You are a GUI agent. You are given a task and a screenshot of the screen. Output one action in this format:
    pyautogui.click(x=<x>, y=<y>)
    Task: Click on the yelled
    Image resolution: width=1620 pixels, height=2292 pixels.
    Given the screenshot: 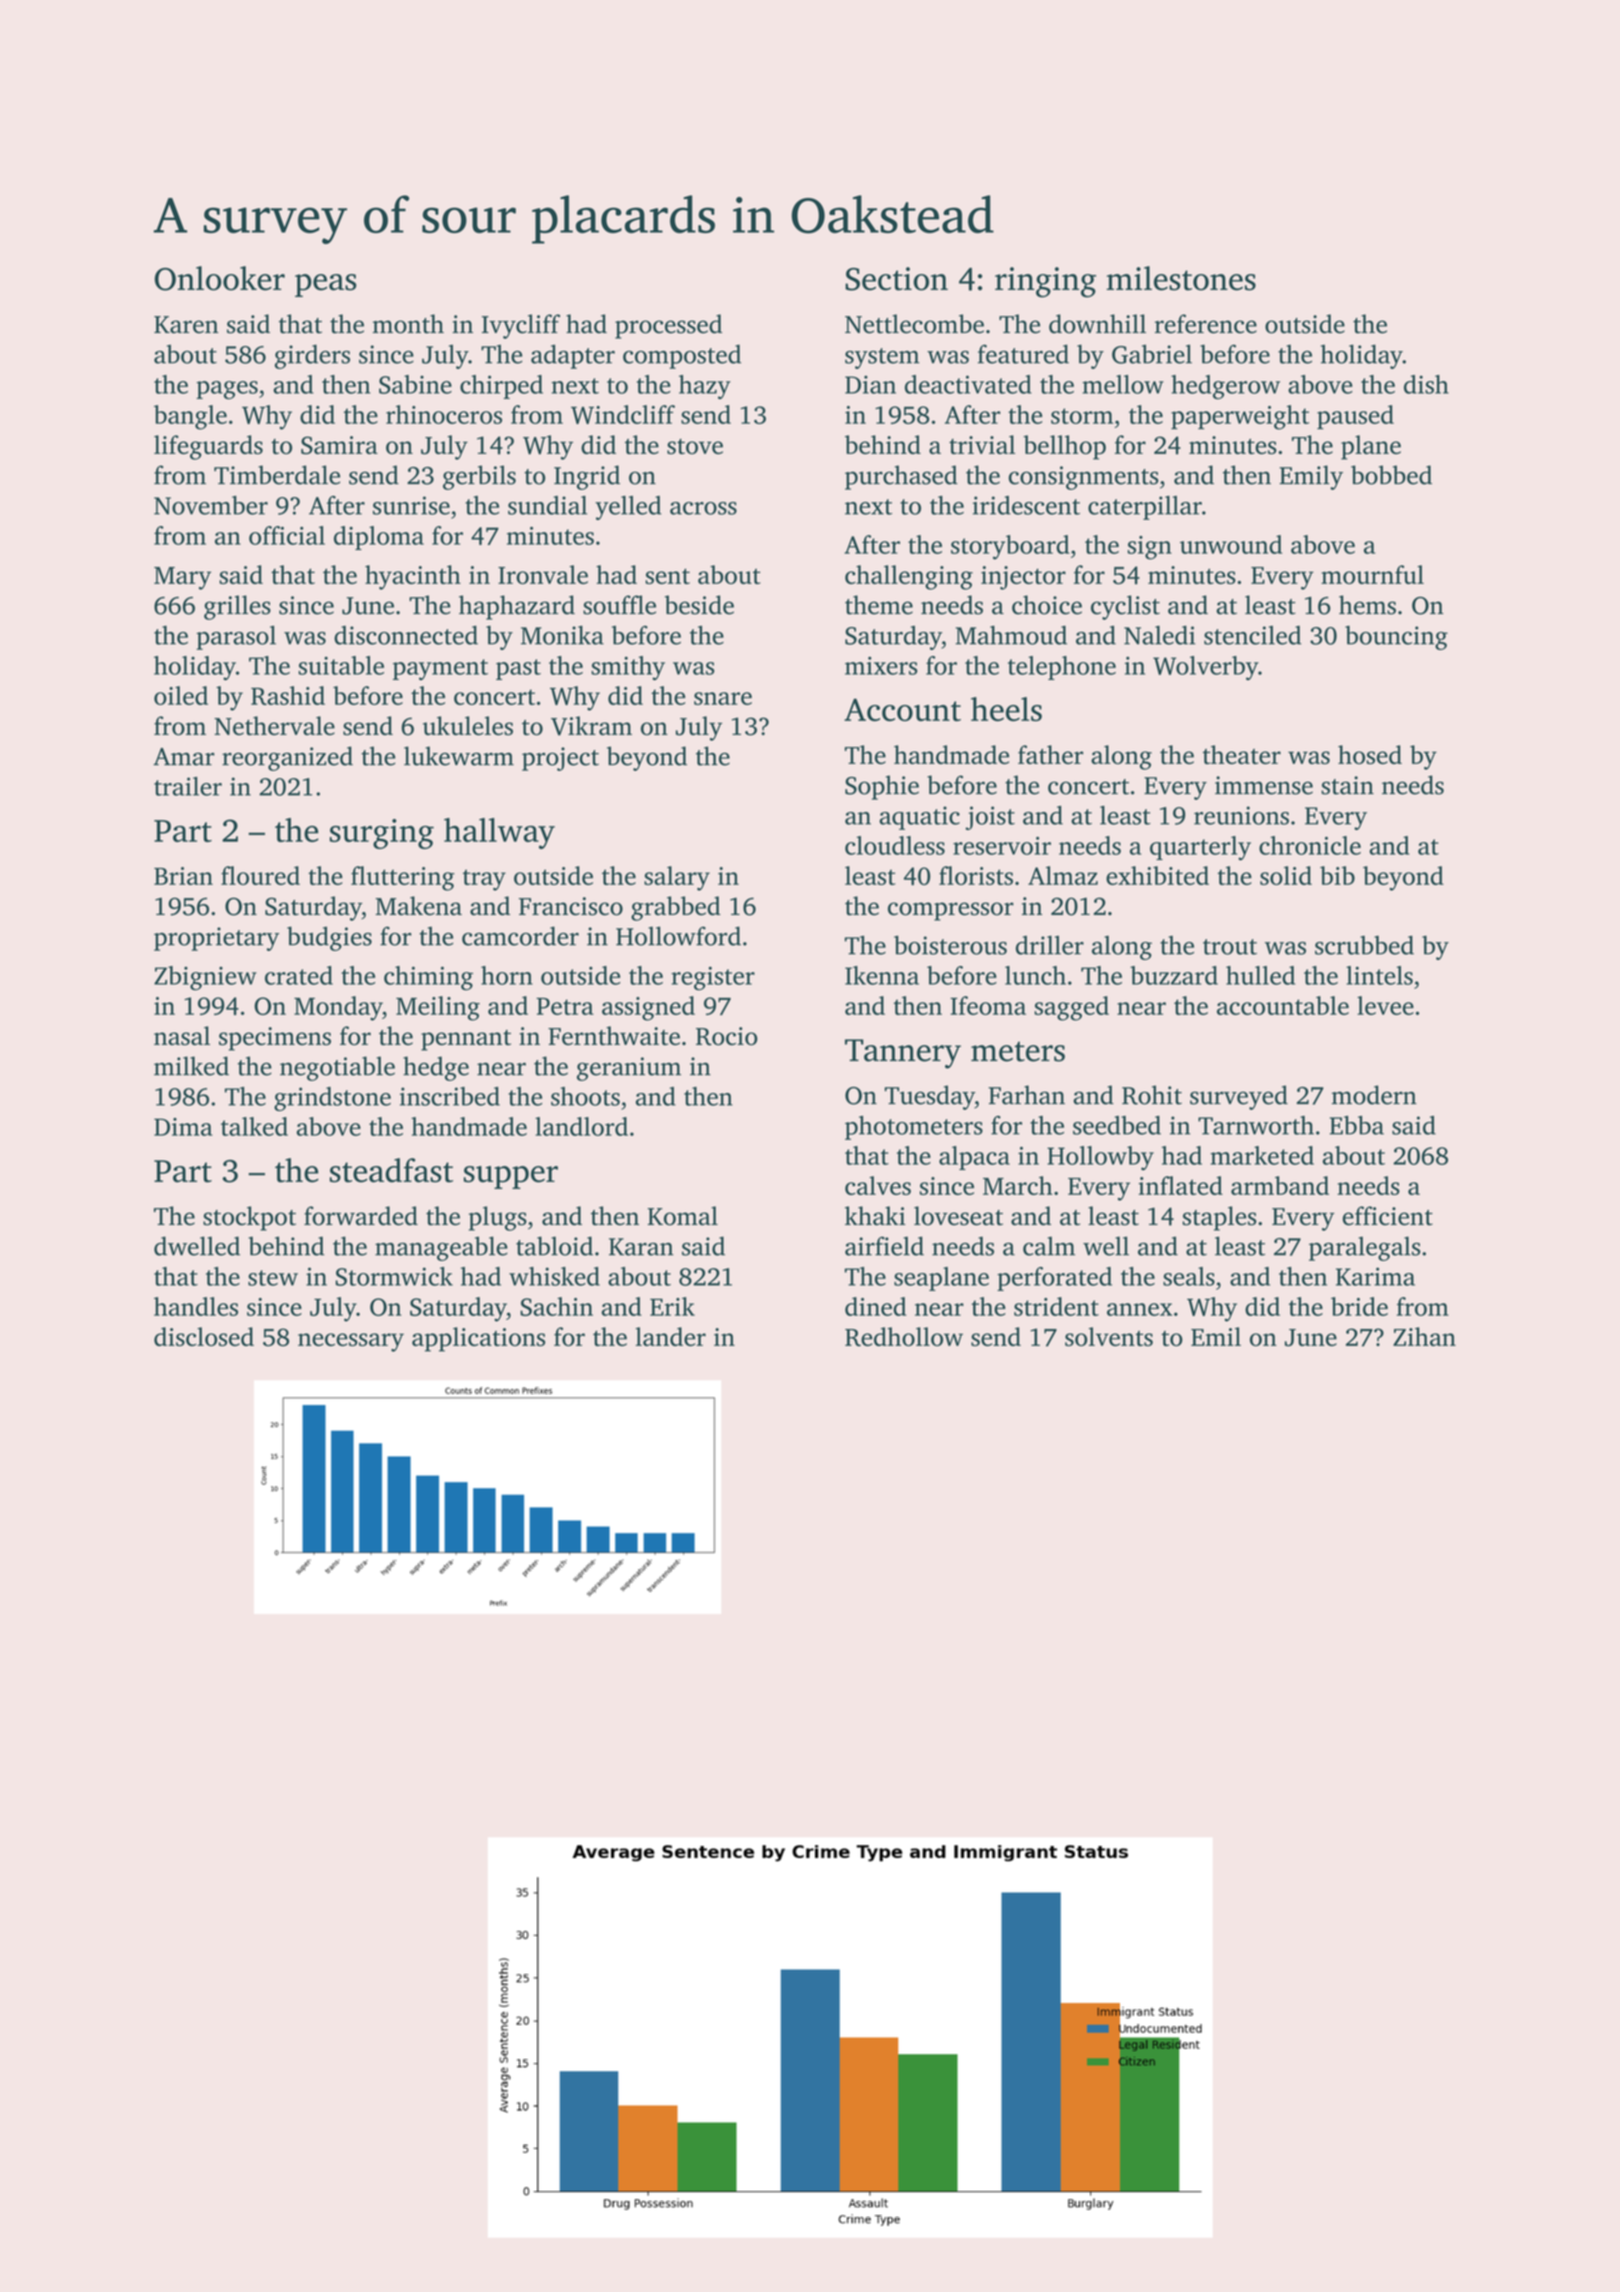 What is the action you would take?
    pyautogui.click(x=628, y=508)
